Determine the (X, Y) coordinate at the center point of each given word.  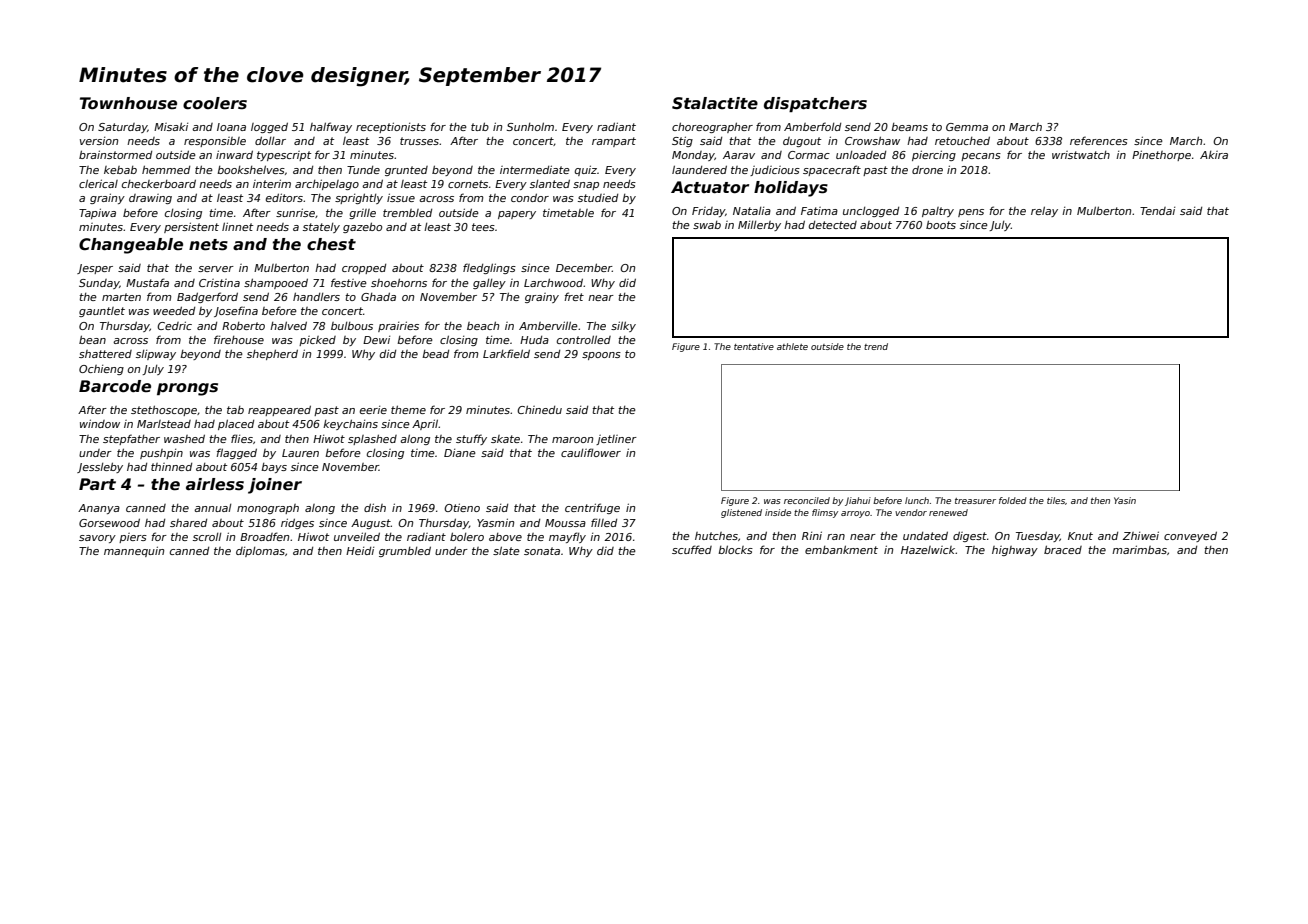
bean (92, 339)
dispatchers (815, 104)
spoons (601, 356)
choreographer (712, 127)
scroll (207, 537)
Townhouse (128, 103)
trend (876, 346)
